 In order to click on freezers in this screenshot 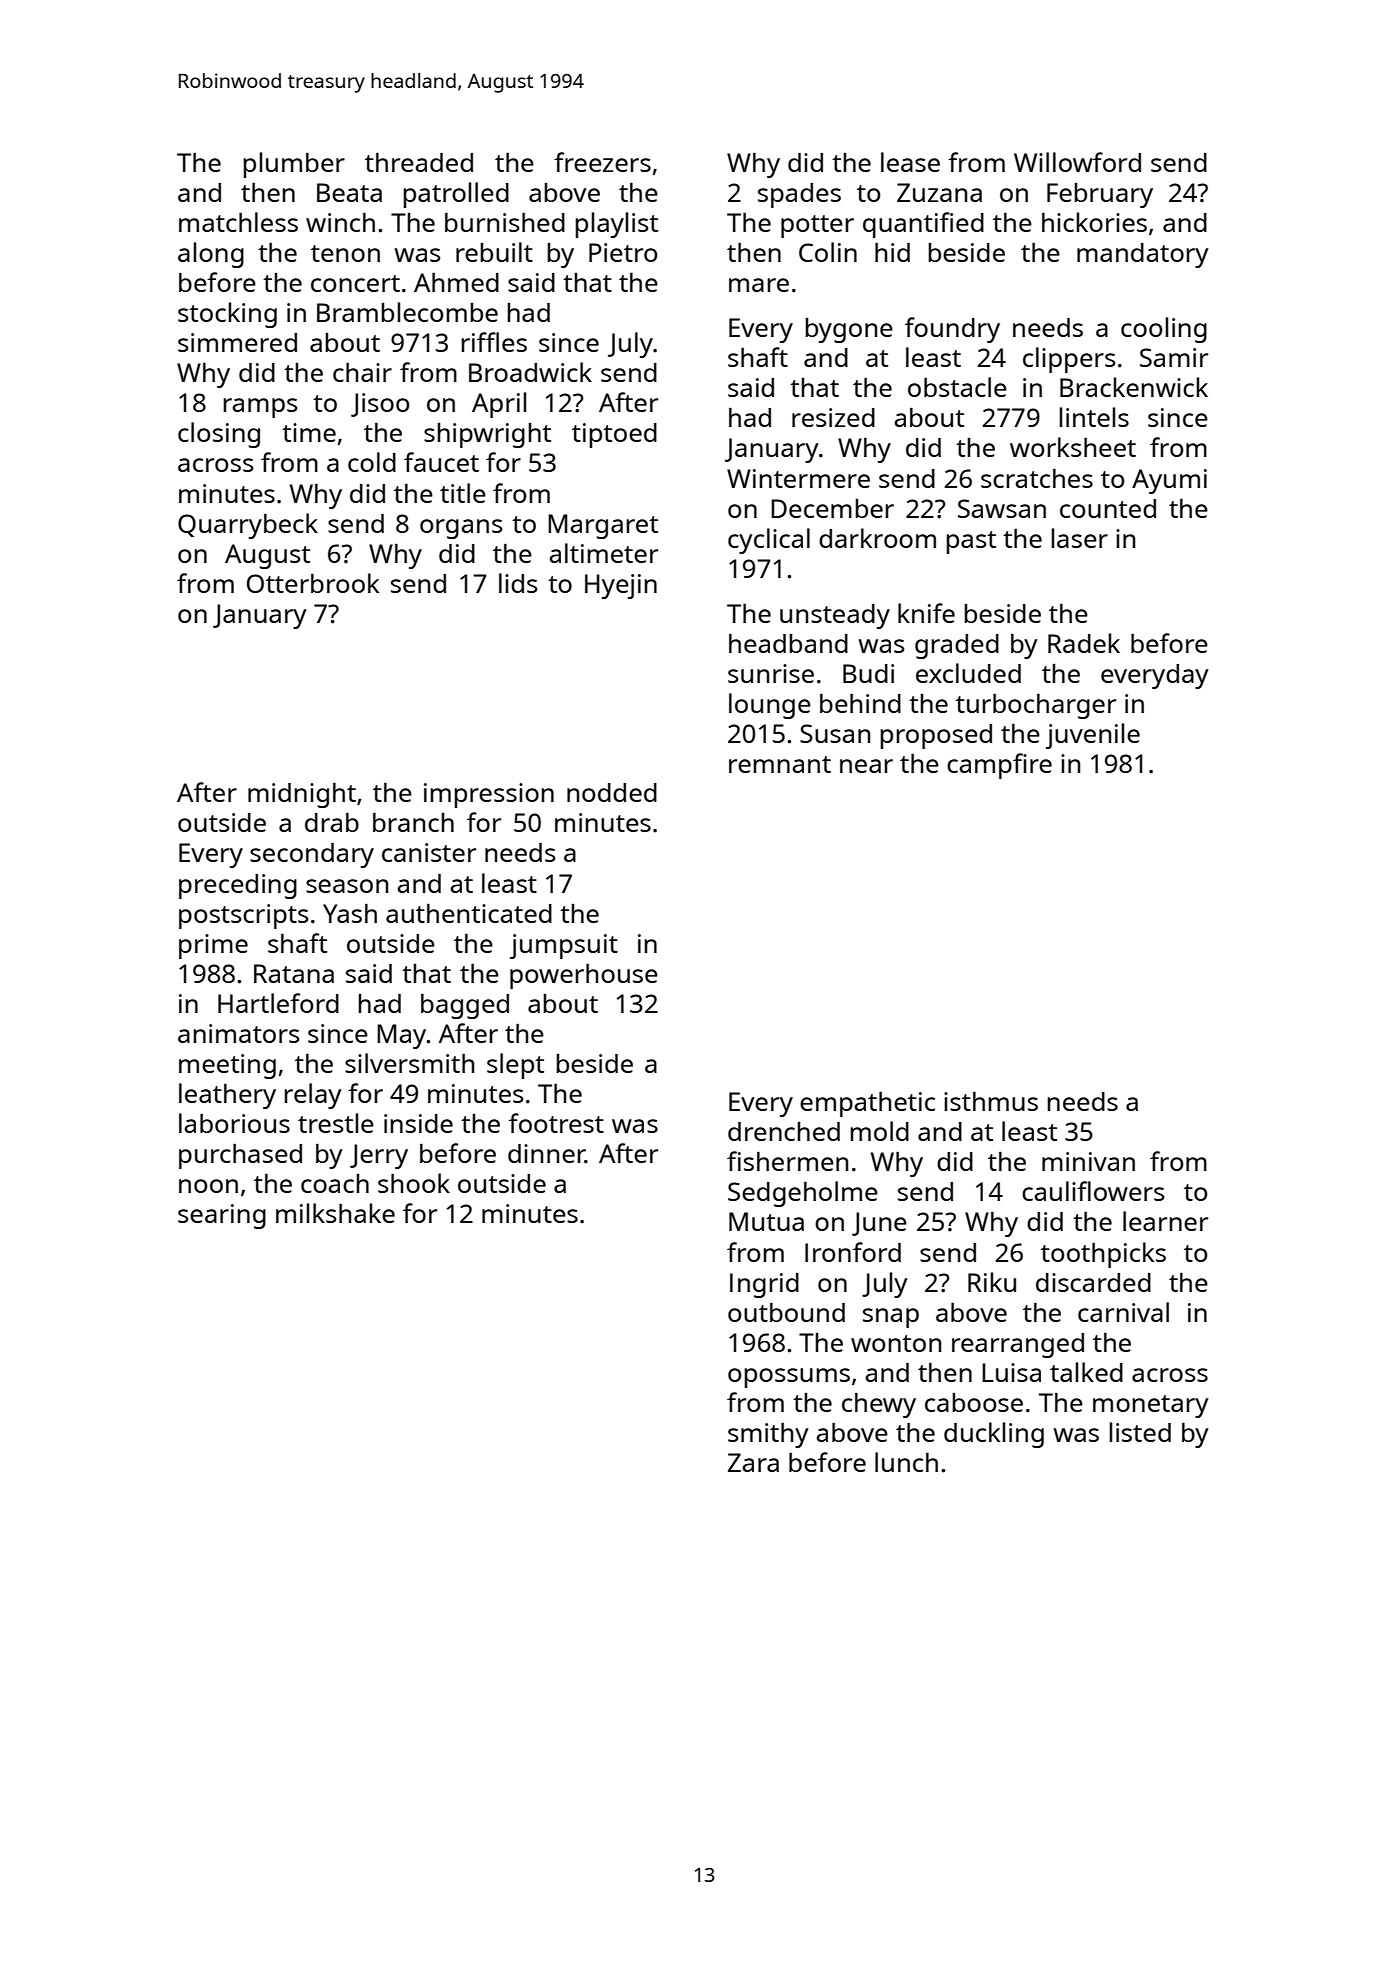, I will do `click(602, 162)`.
